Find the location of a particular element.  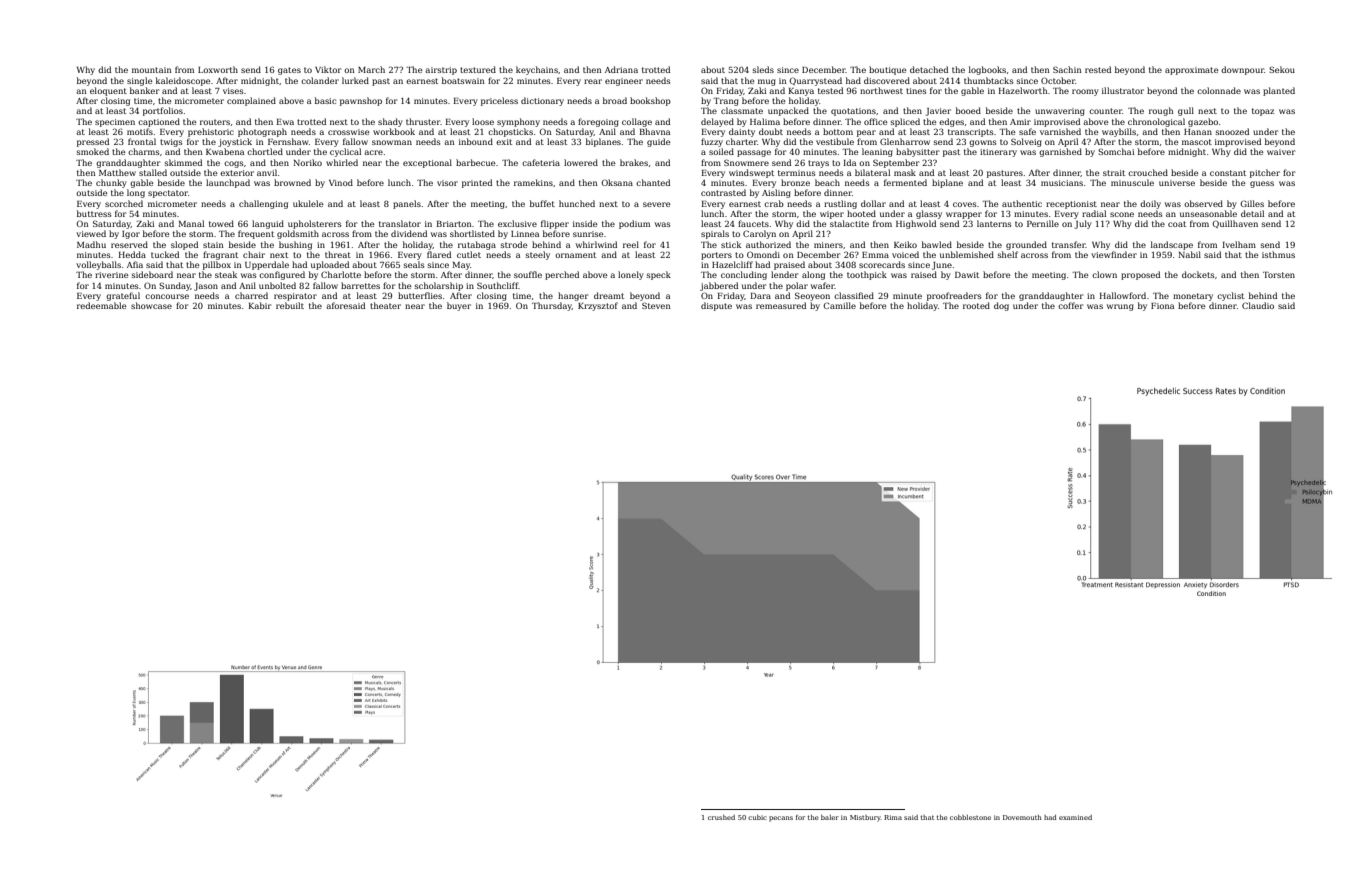

examined is located at coordinates (1075, 817).
